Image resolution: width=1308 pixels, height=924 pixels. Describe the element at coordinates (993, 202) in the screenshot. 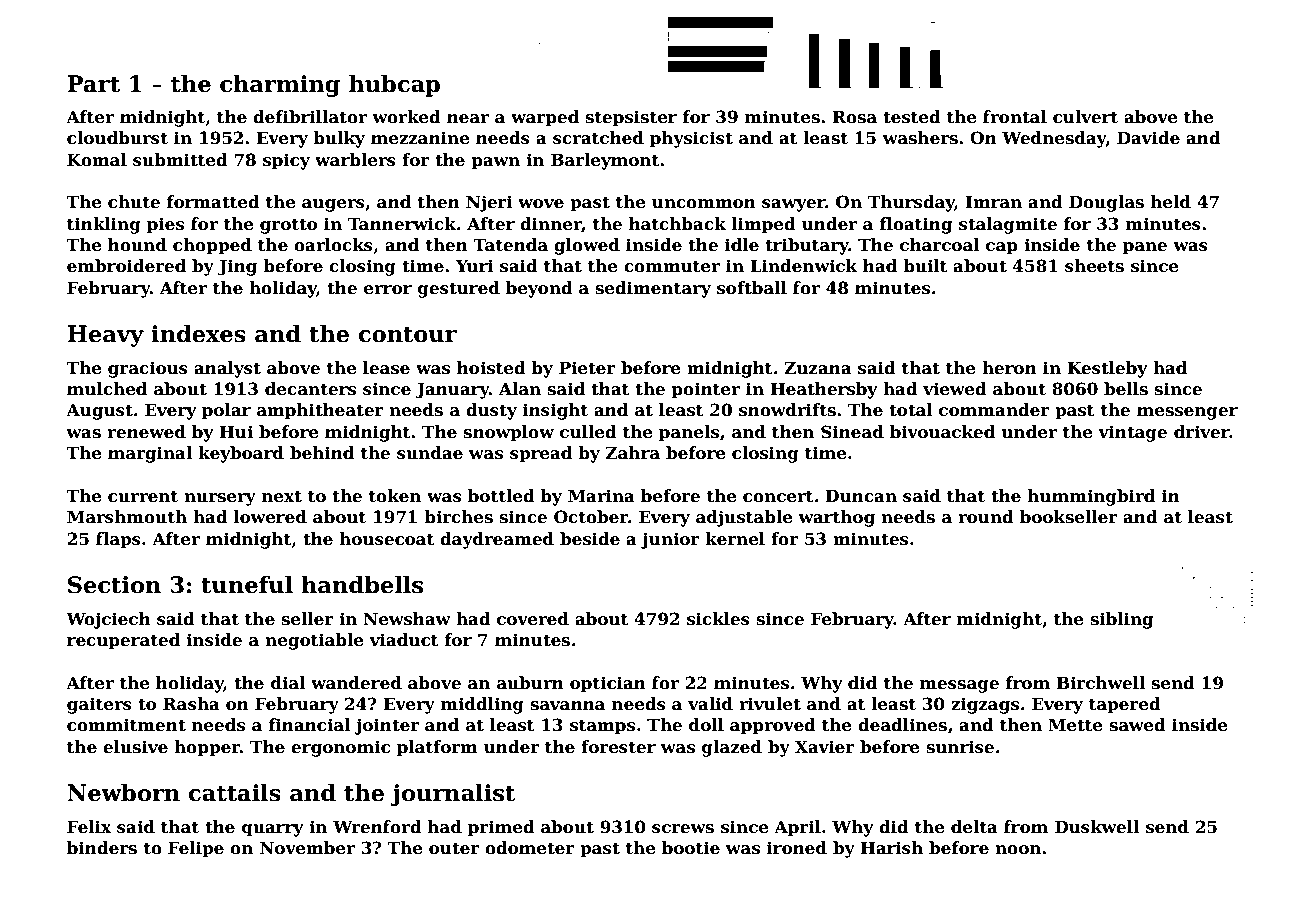

I see `Imran` at that location.
